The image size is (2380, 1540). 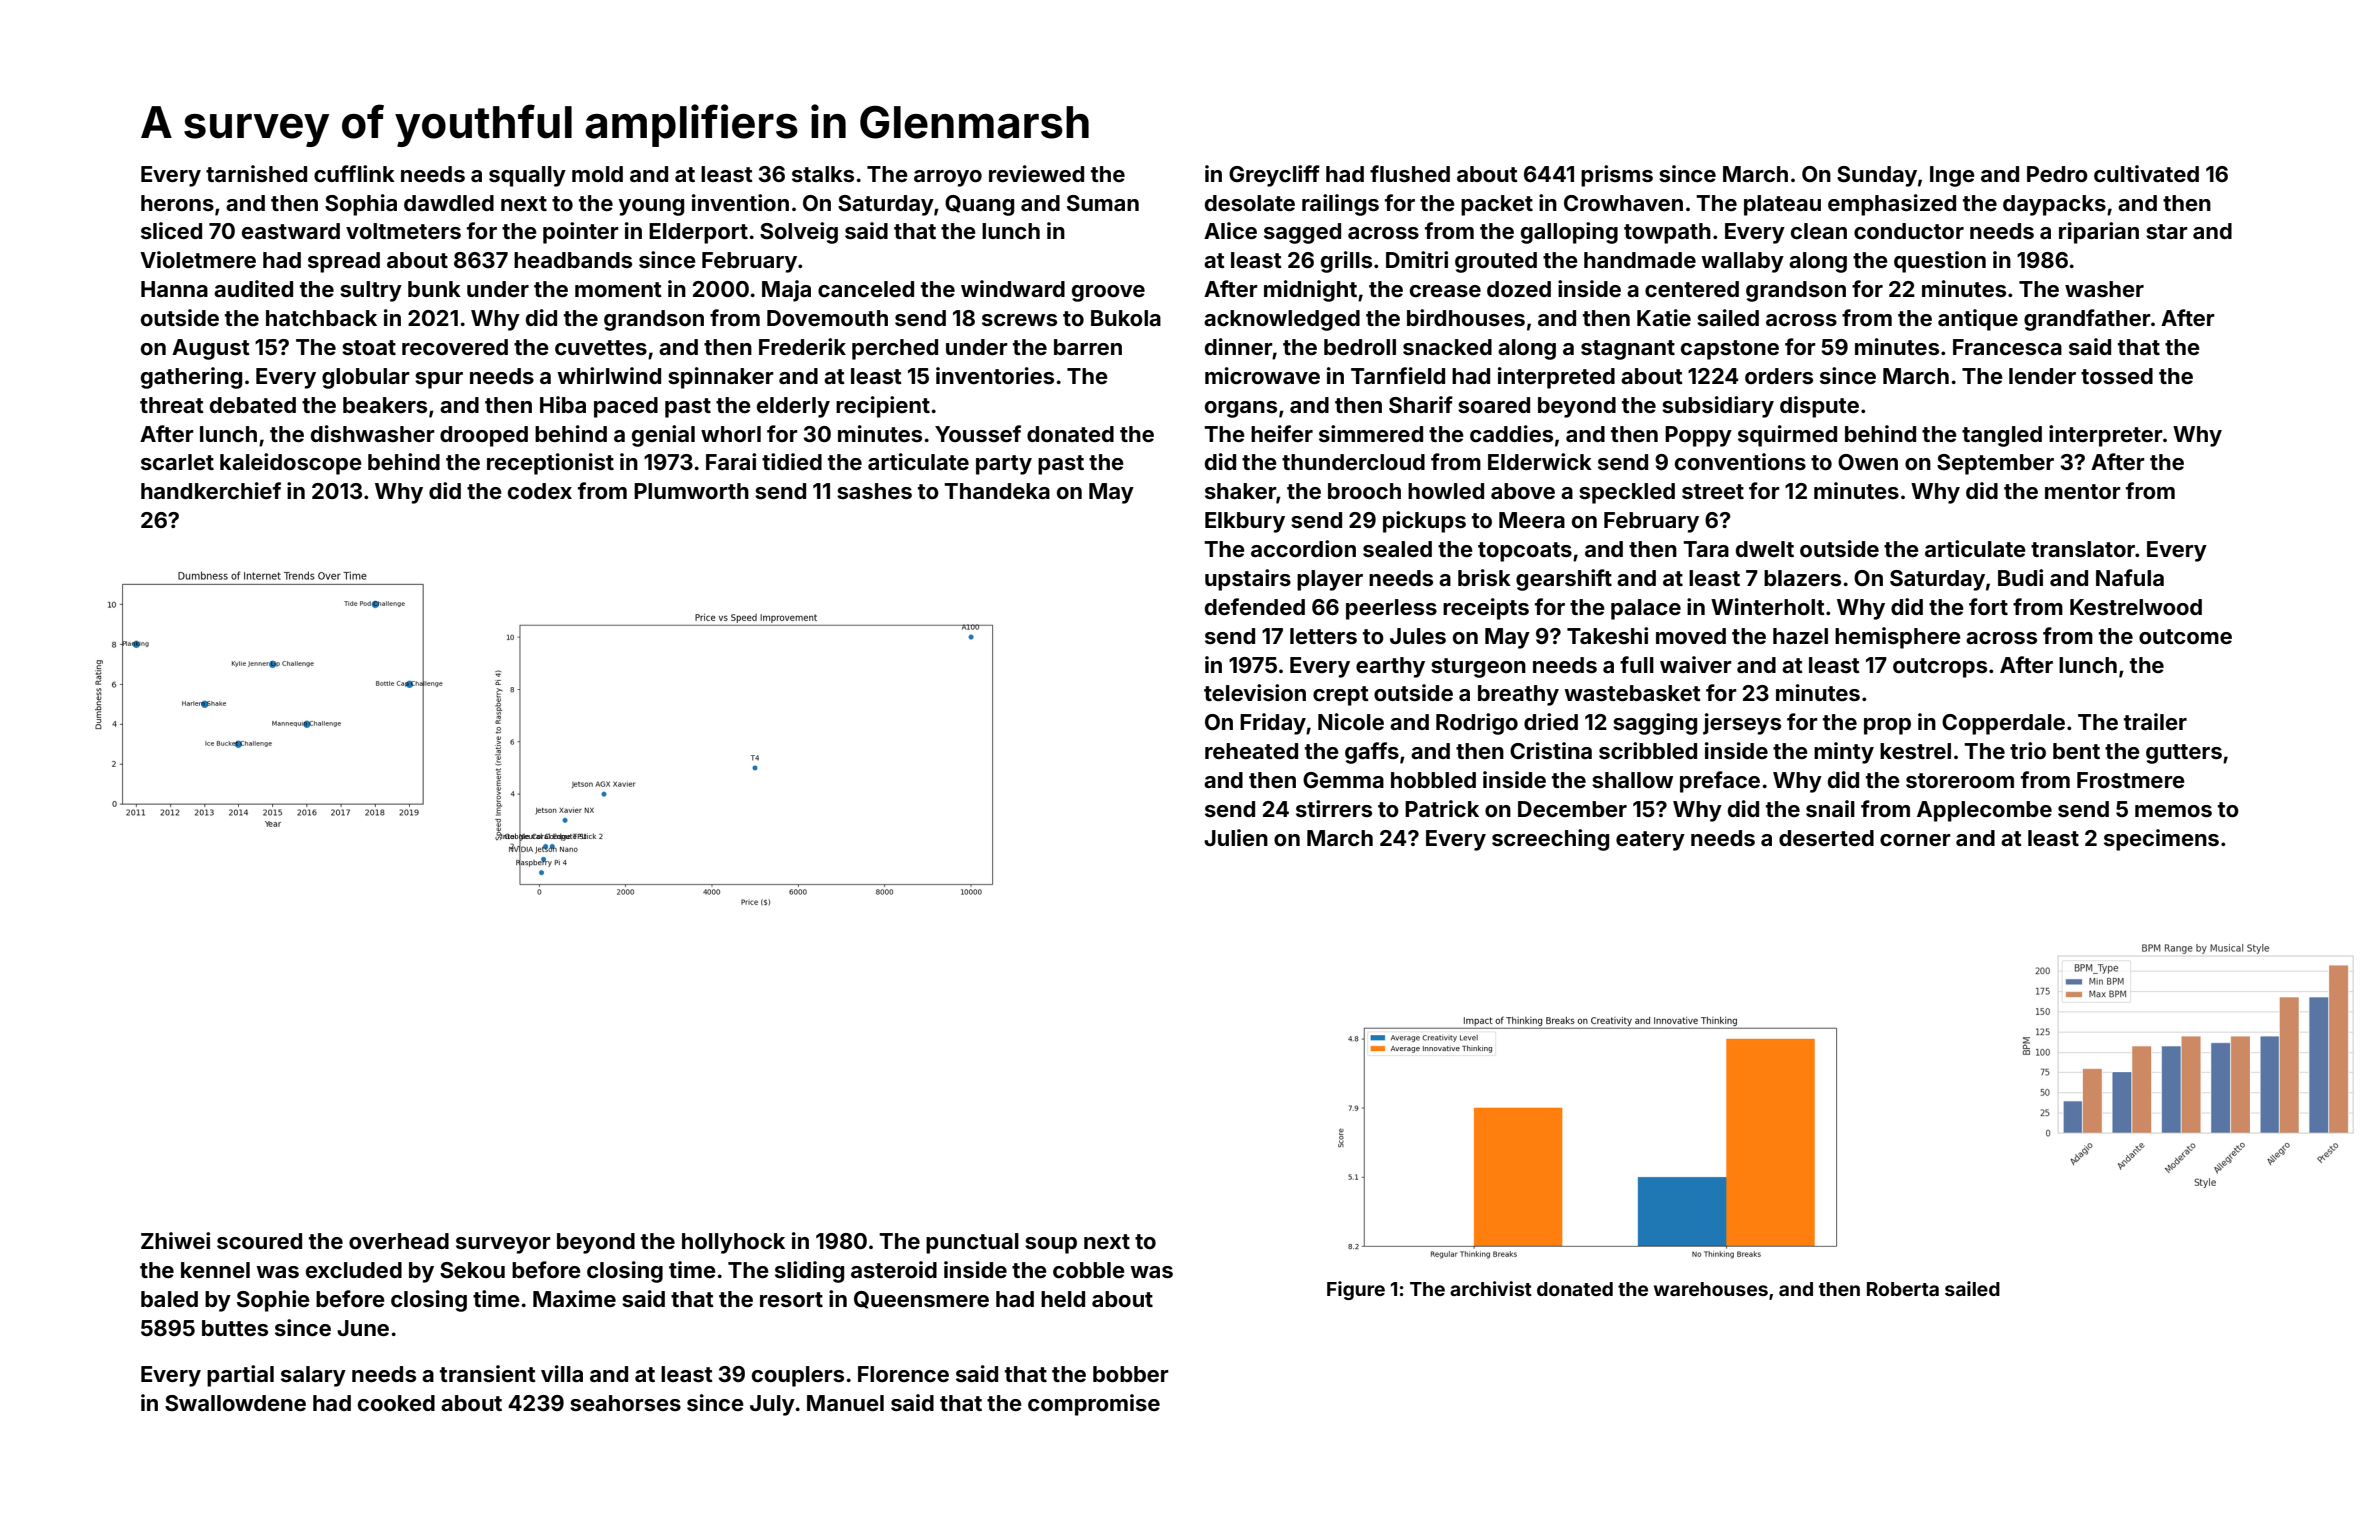 What do you see at coordinates (1491, 1288) in the page?
I see `archivist` at bounding box center [1491, 1288].
